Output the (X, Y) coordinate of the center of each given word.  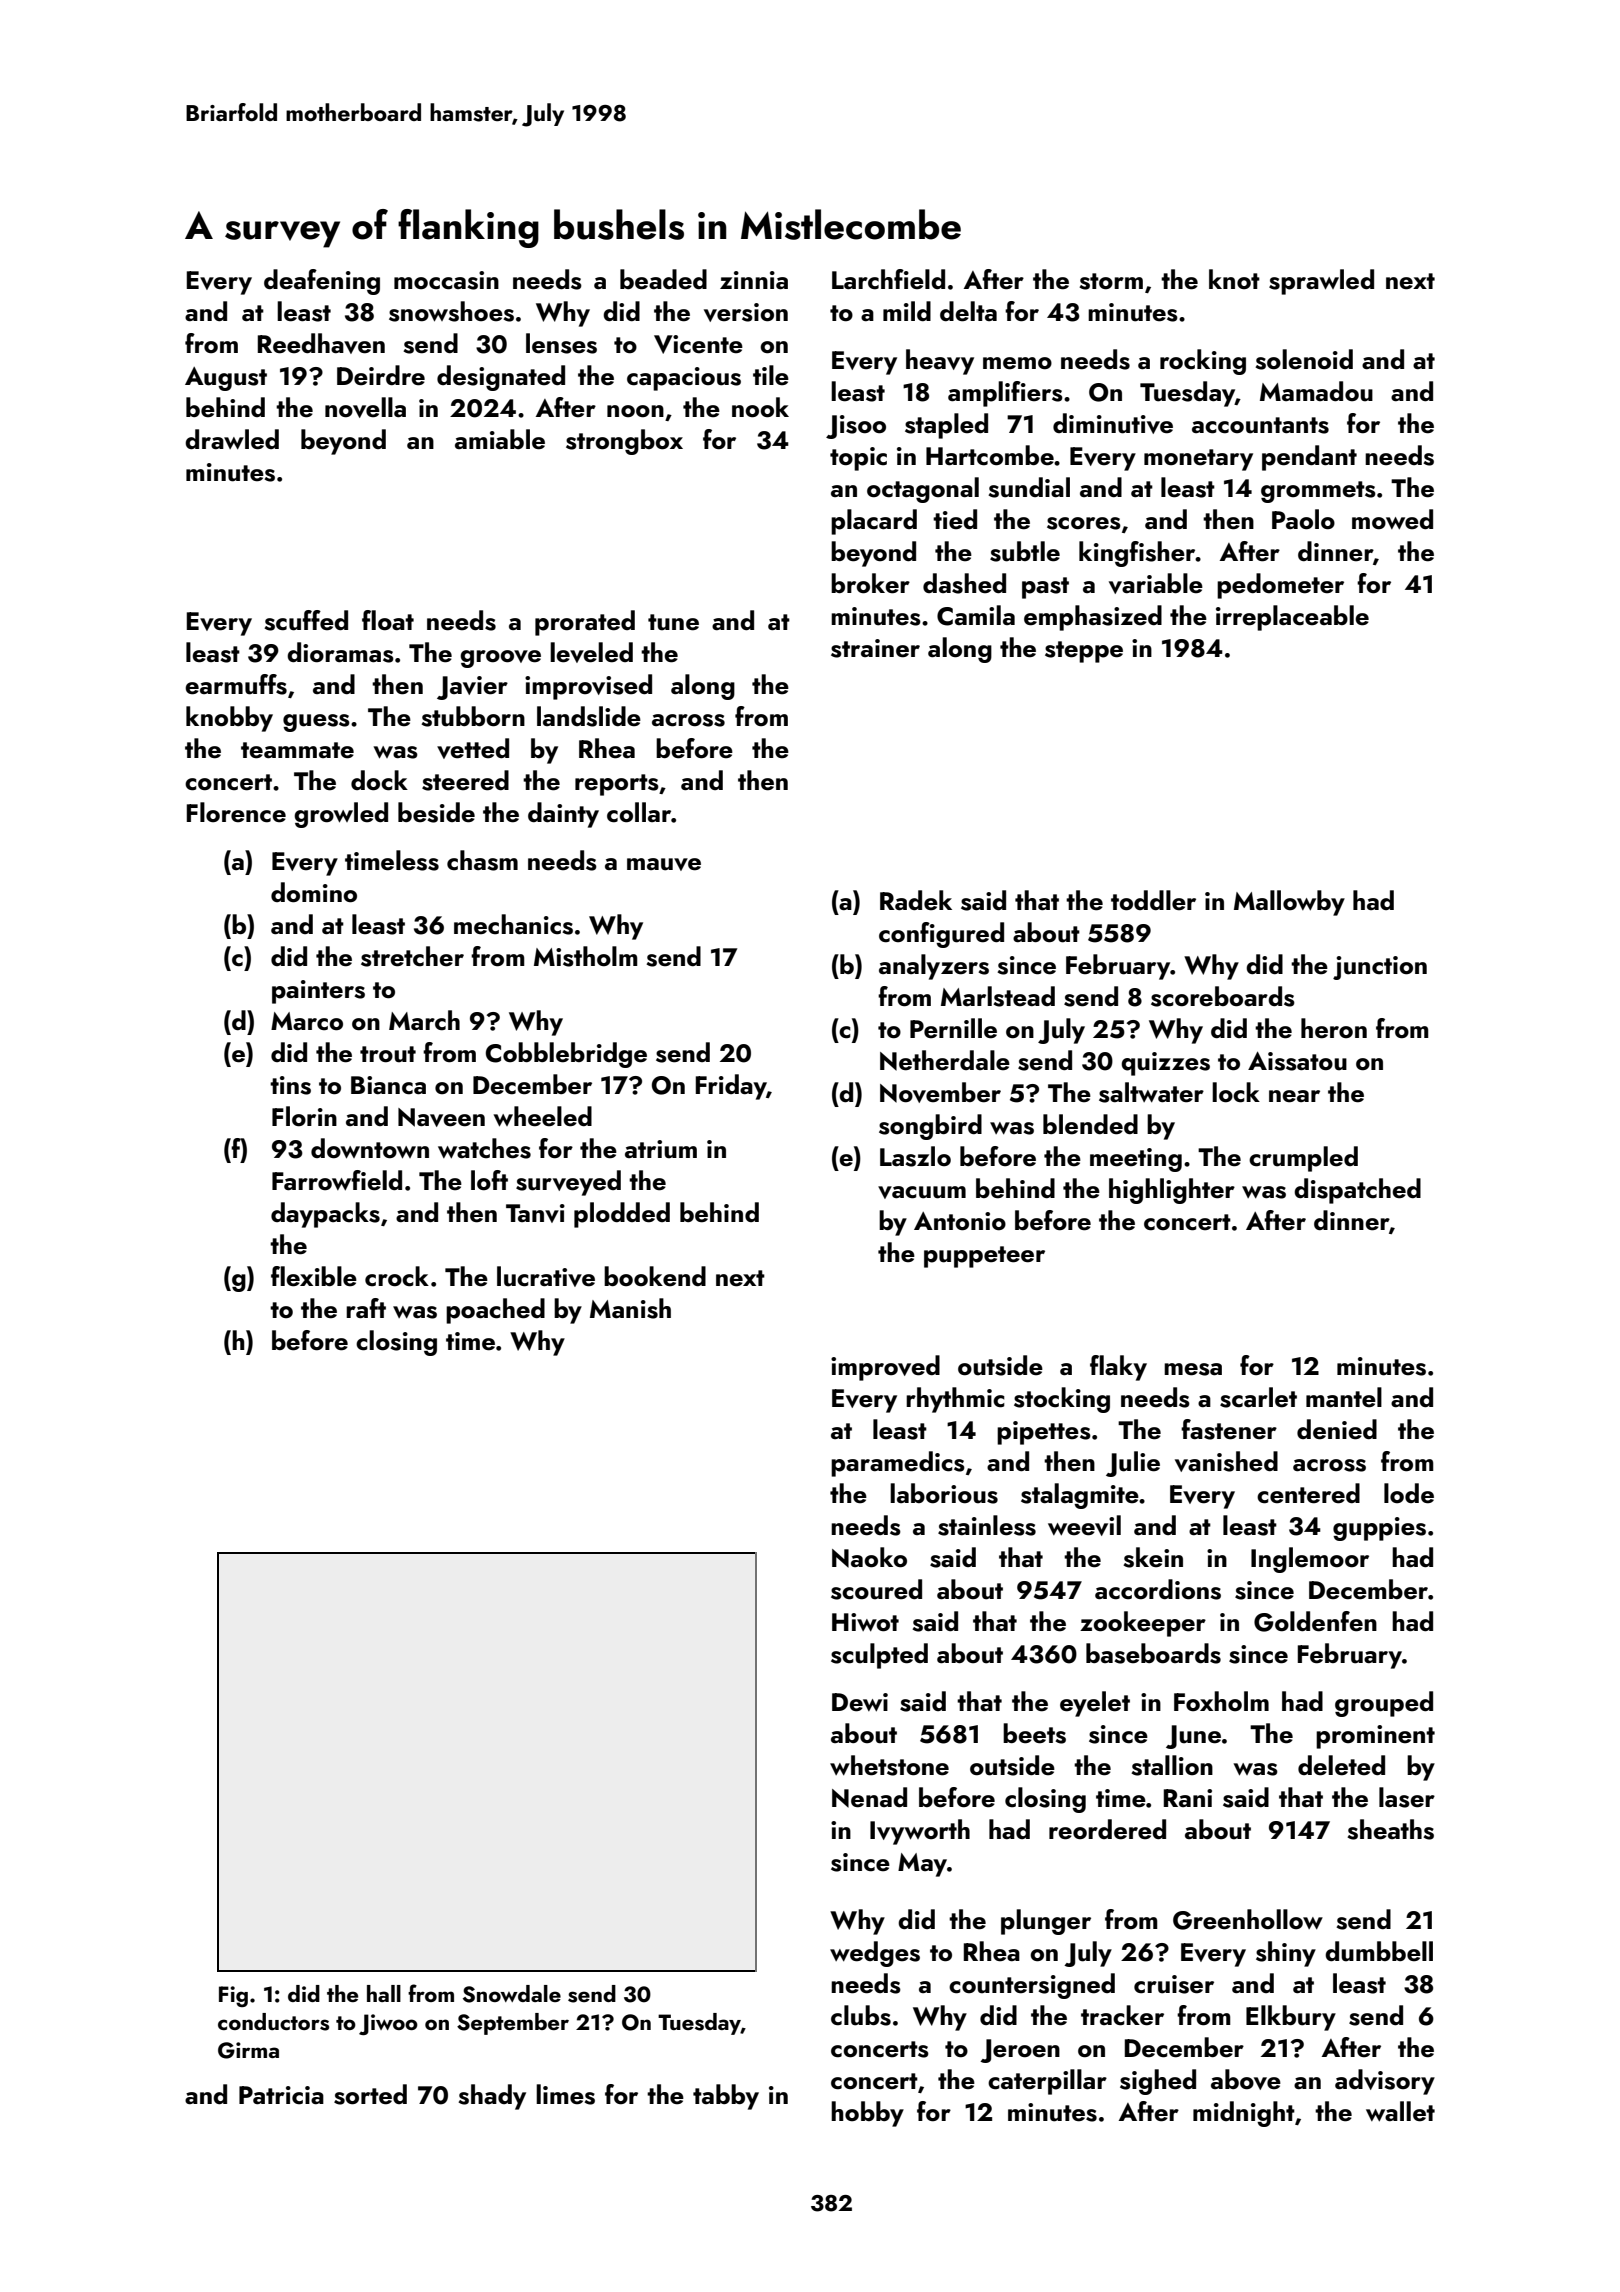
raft (366, 1308)
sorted (370, 2094)
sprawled (1321, 282)
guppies (1379, 1529)
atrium (661, 1149)
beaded (663, 279)
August (226, 379)
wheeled (543, 1116)
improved (885, 1368)
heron (1334, 1028)
